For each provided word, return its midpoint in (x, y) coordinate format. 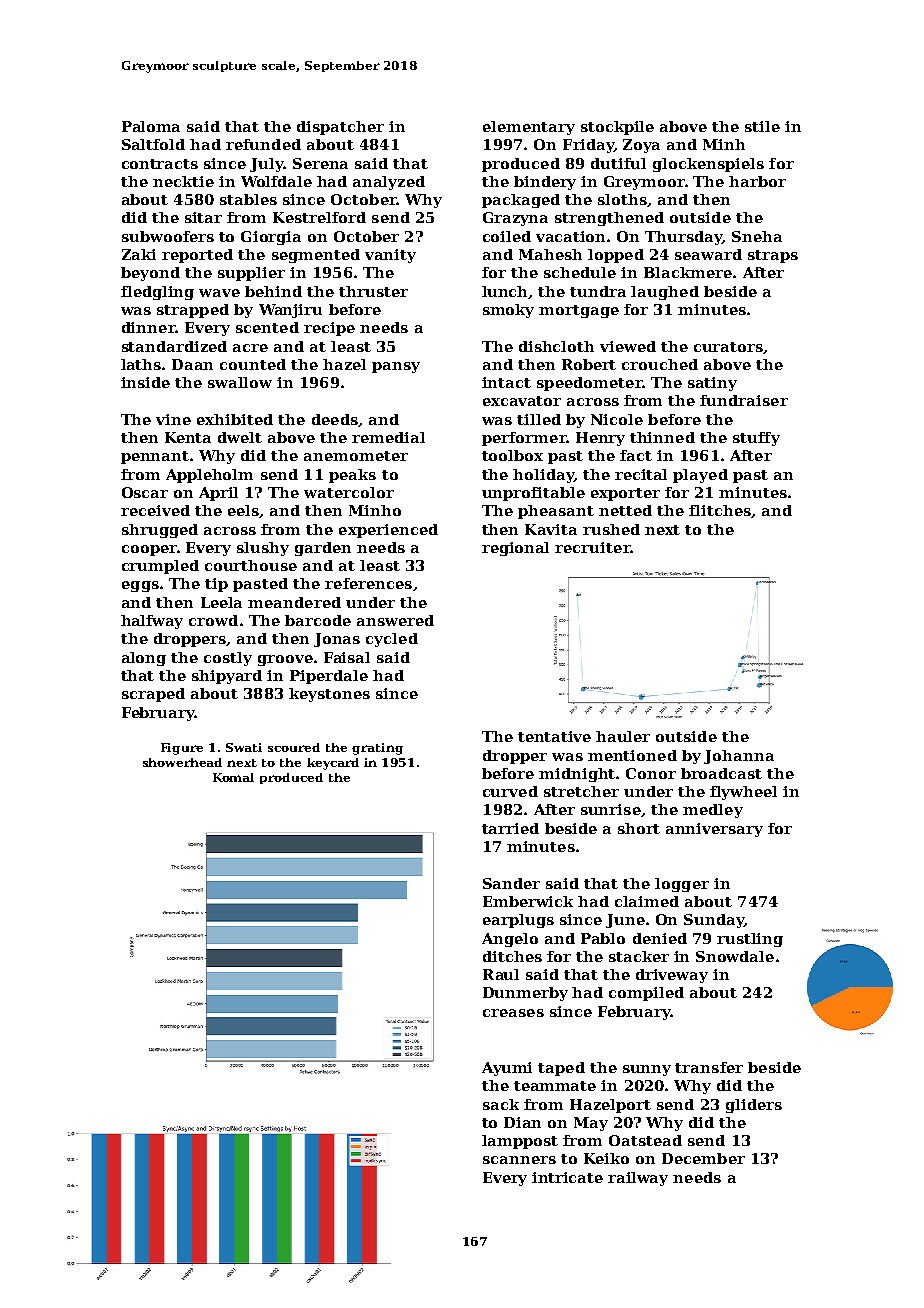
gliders (754, 1106)
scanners (519, 1160)
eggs (140, 586)
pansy (396, 367)
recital (641, 474)
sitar (203, 217)
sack (501, 1104)
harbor (757, 181)
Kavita (551, 529)
